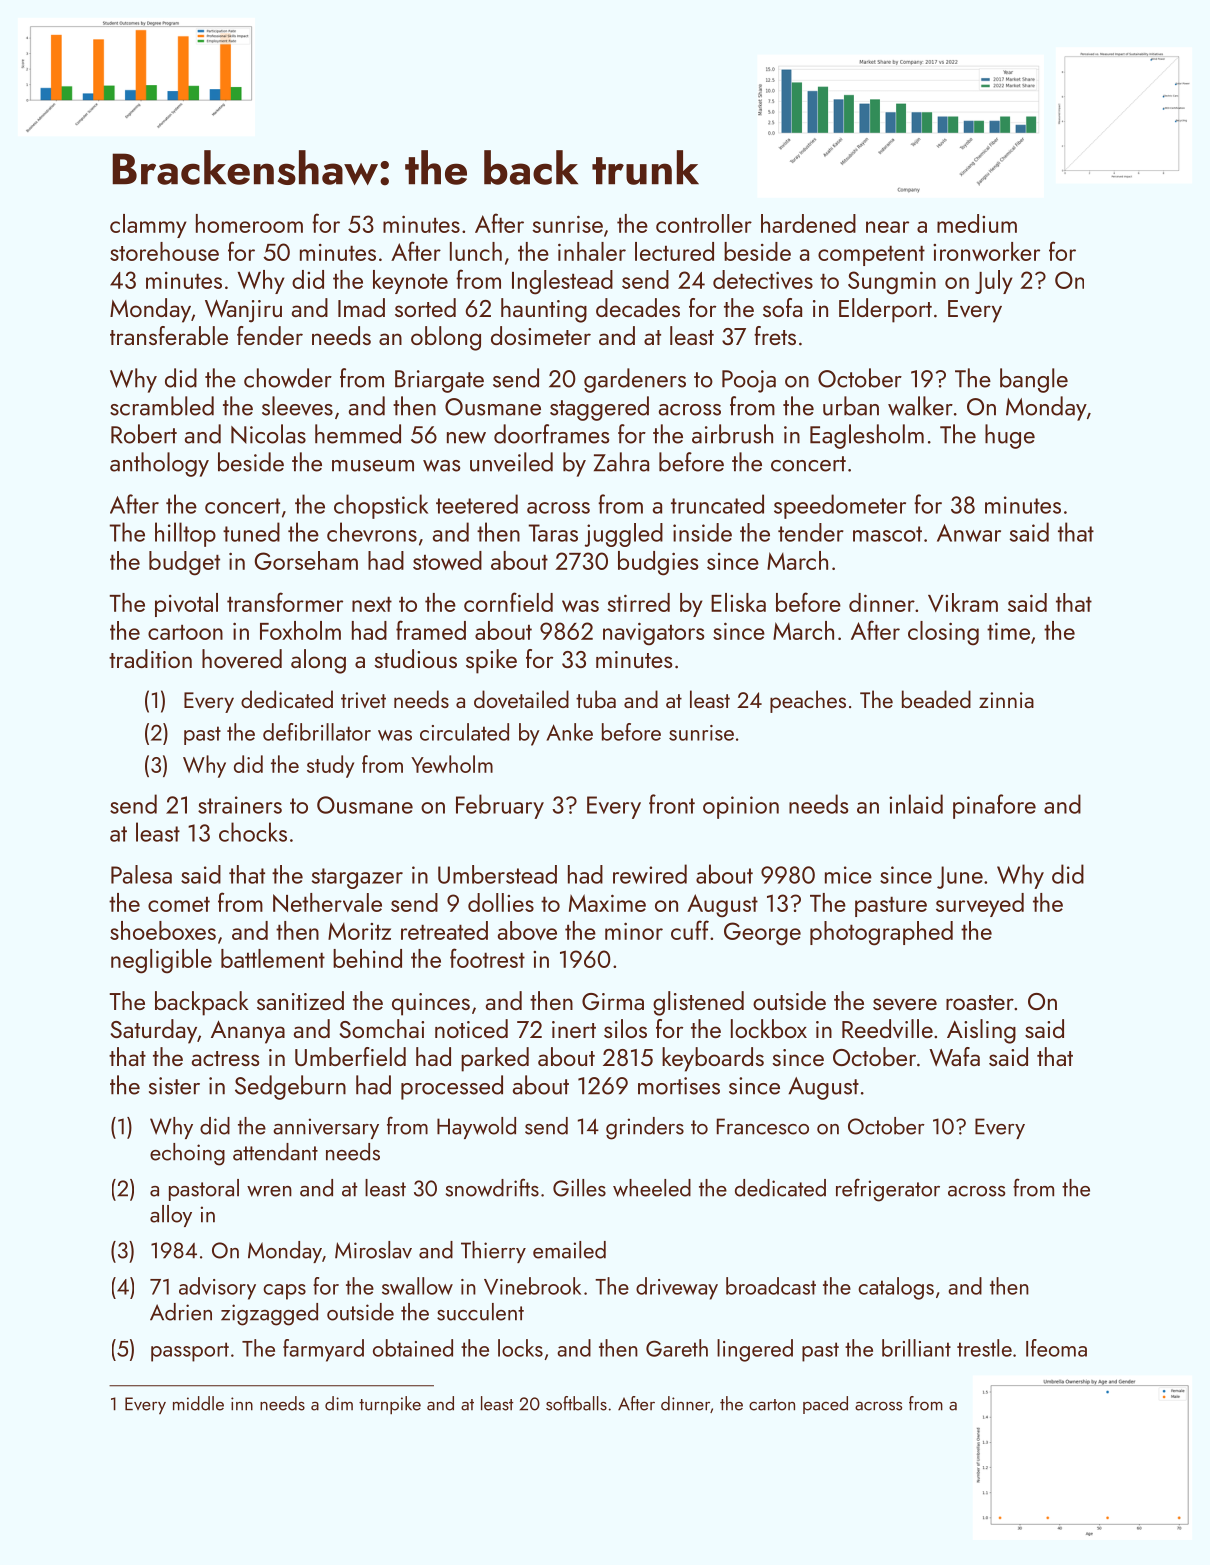  What do you see at coordinates (596, 699) in the image?
I see `tuba` at bounding box center [596, 699].
